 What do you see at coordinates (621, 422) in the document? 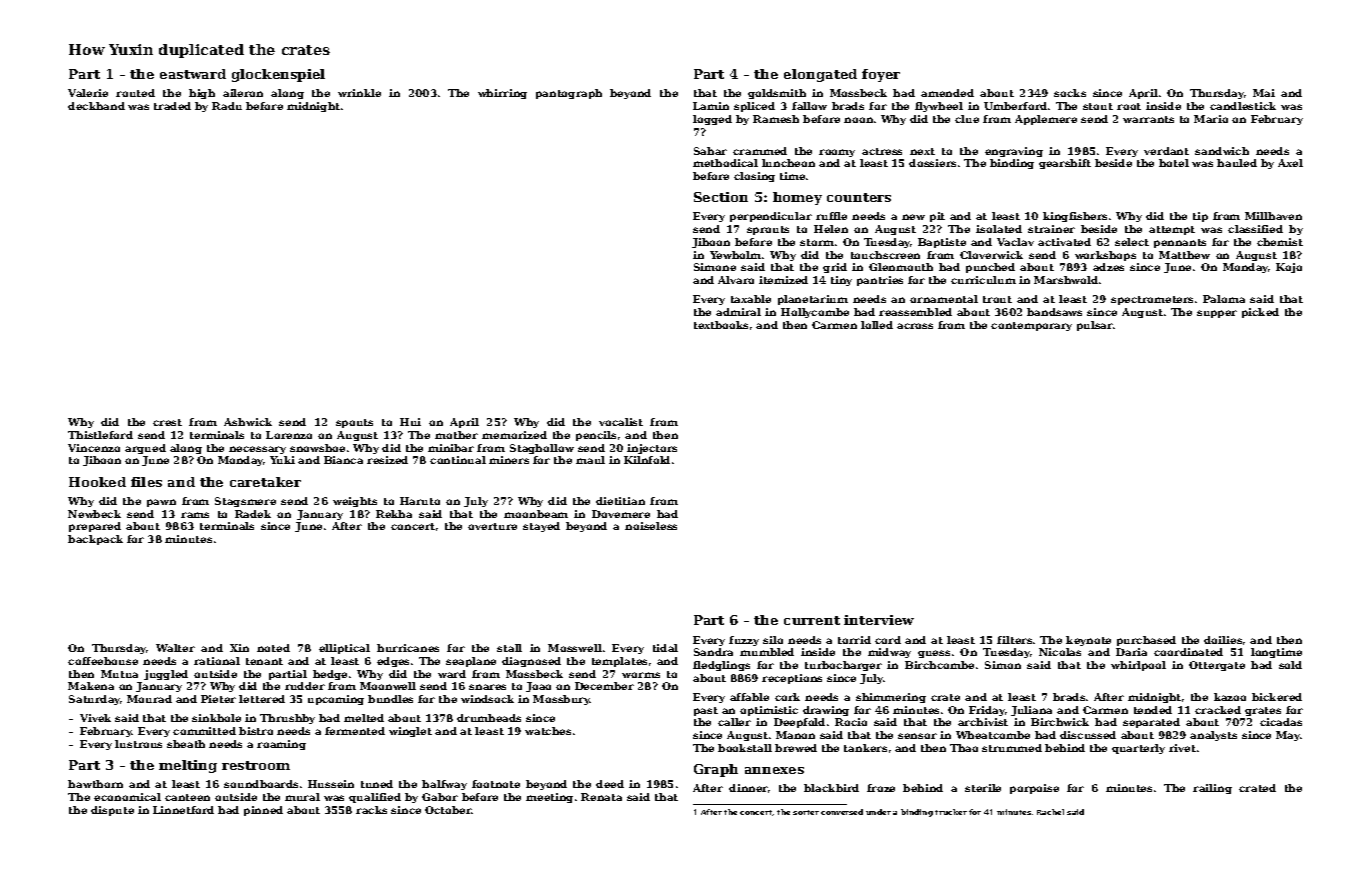
I see `vocalist` at bounding box center [621, 422].
